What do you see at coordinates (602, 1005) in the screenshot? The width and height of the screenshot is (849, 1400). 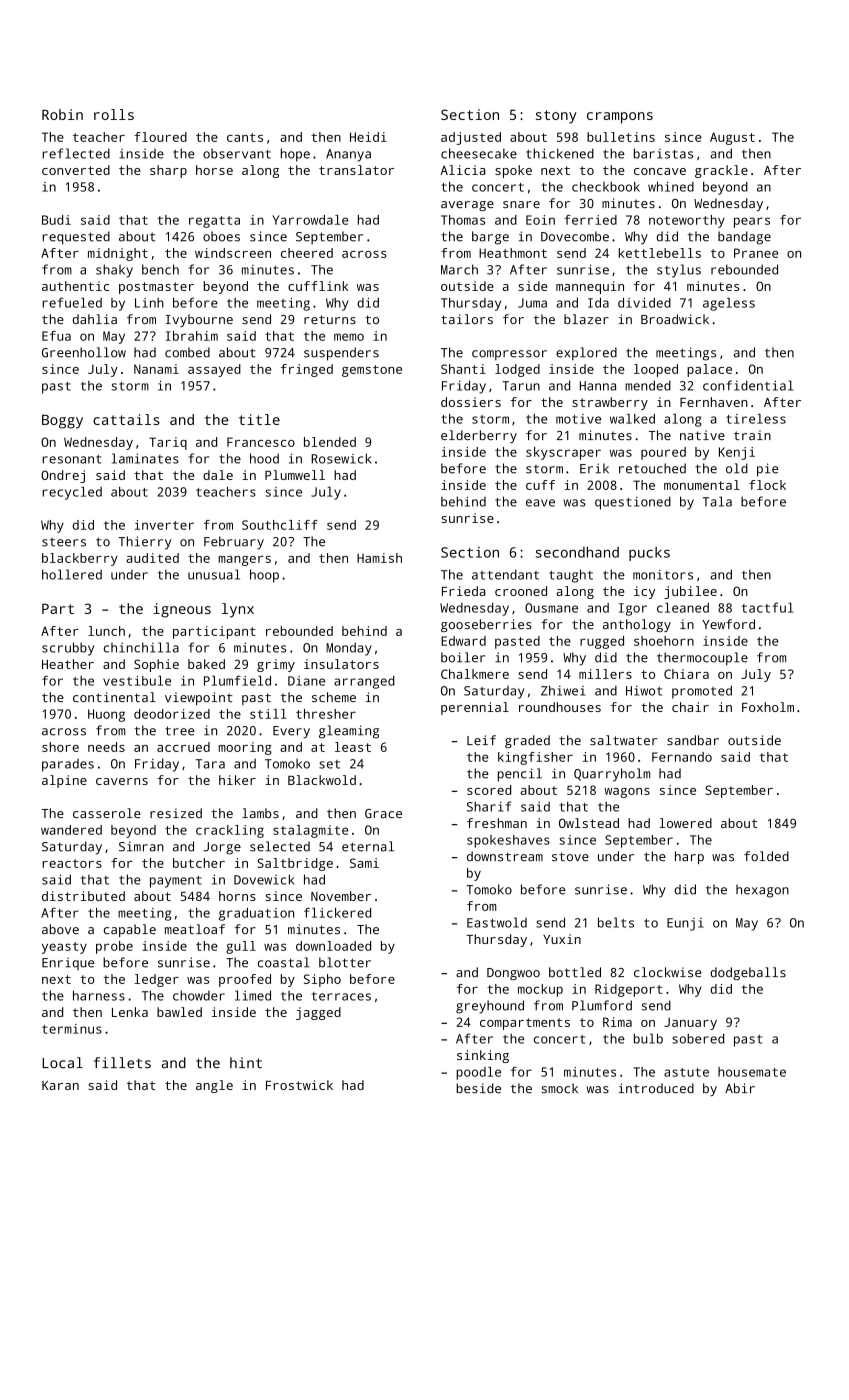 I see `Plumford` at bounding box center [602, 1005].
